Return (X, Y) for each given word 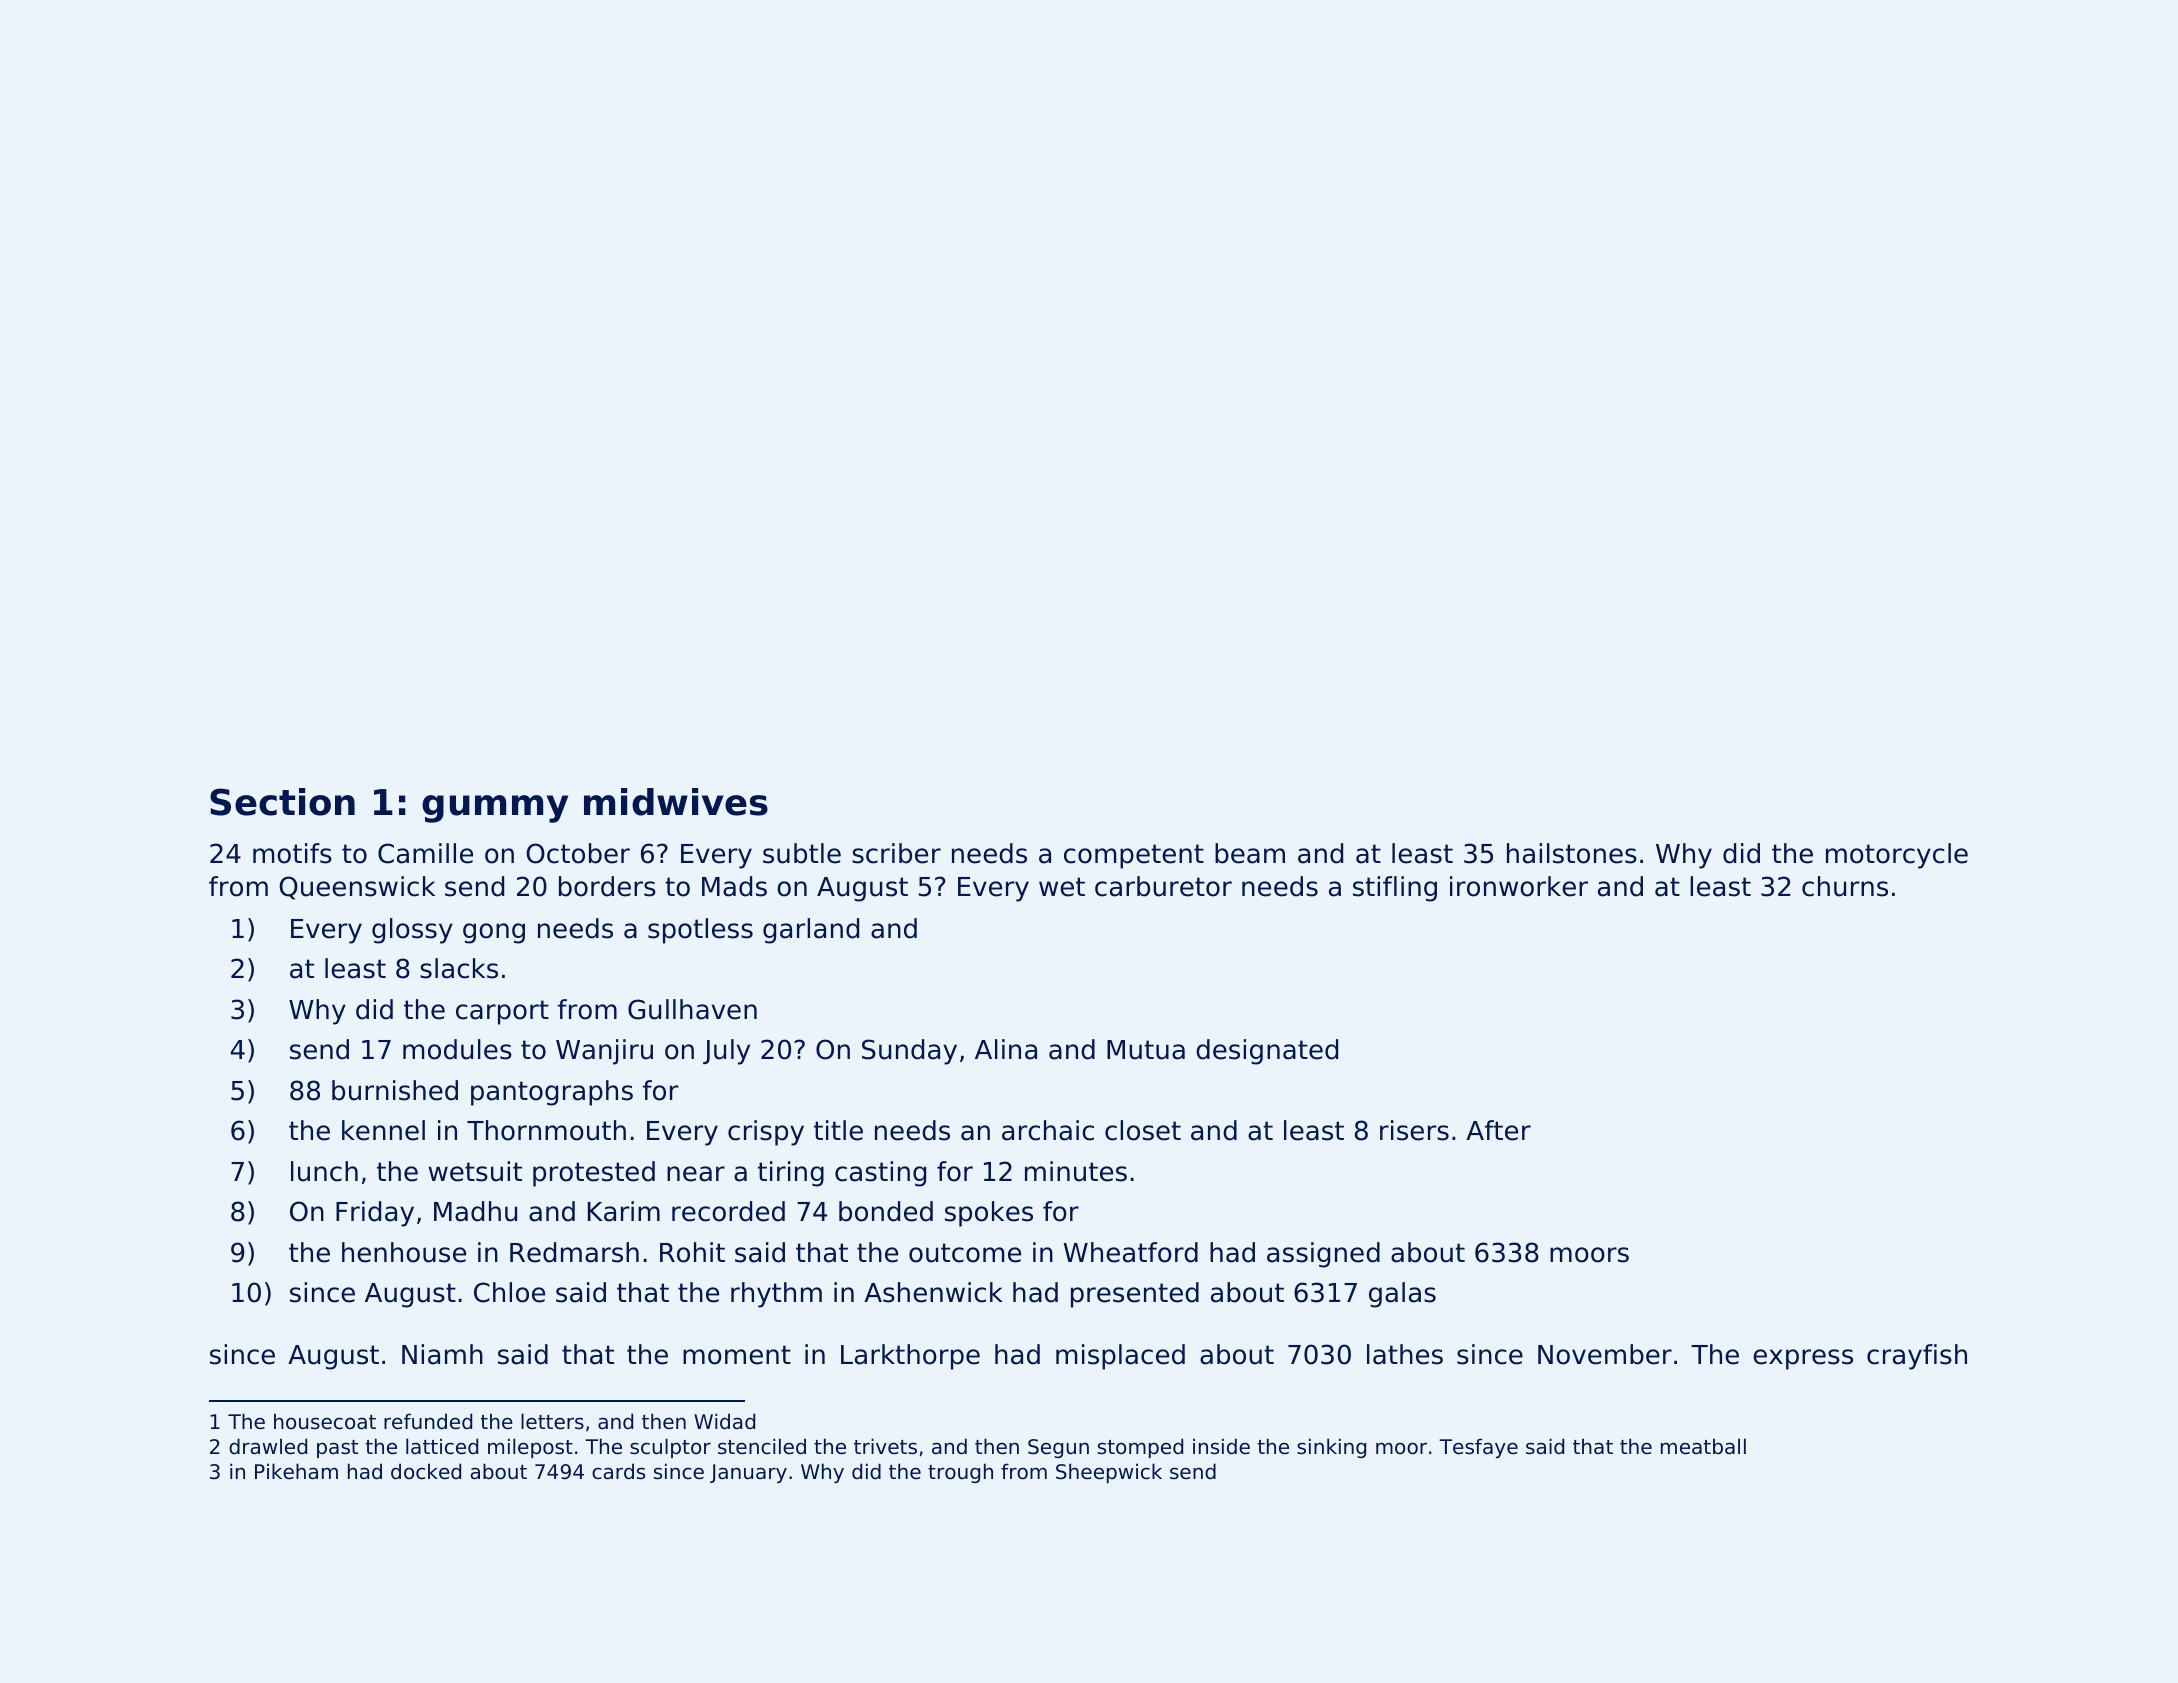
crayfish (1917, 1357)
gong (494, 933)
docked (426, 1471)
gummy (495, 809)
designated (1267, 1052)
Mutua (1146, 1050)
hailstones (1572, 853)
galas (1402, 1295)
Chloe (509, 1292)
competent (1134, 856)
